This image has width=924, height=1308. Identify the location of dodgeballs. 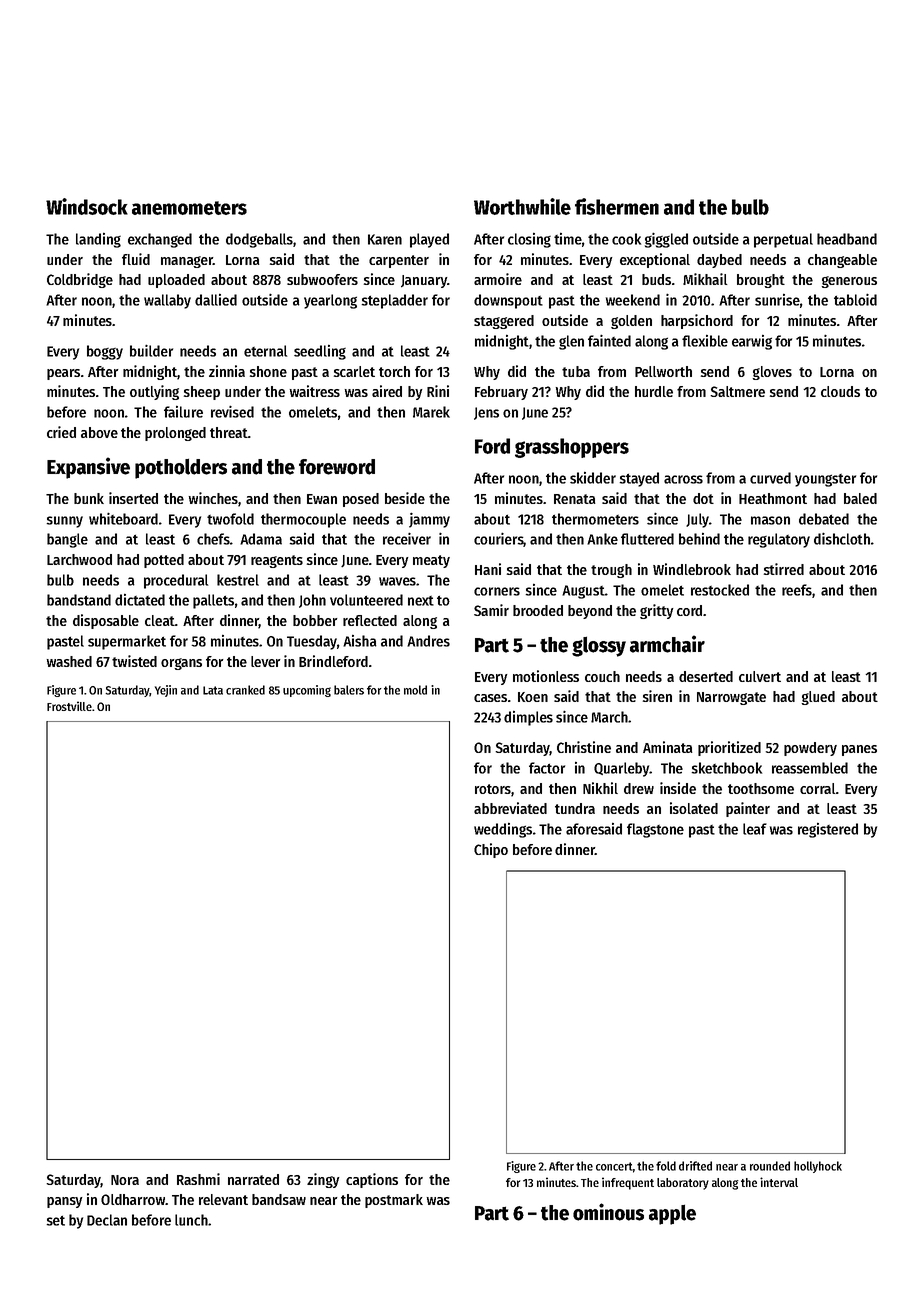
(259, 240).
